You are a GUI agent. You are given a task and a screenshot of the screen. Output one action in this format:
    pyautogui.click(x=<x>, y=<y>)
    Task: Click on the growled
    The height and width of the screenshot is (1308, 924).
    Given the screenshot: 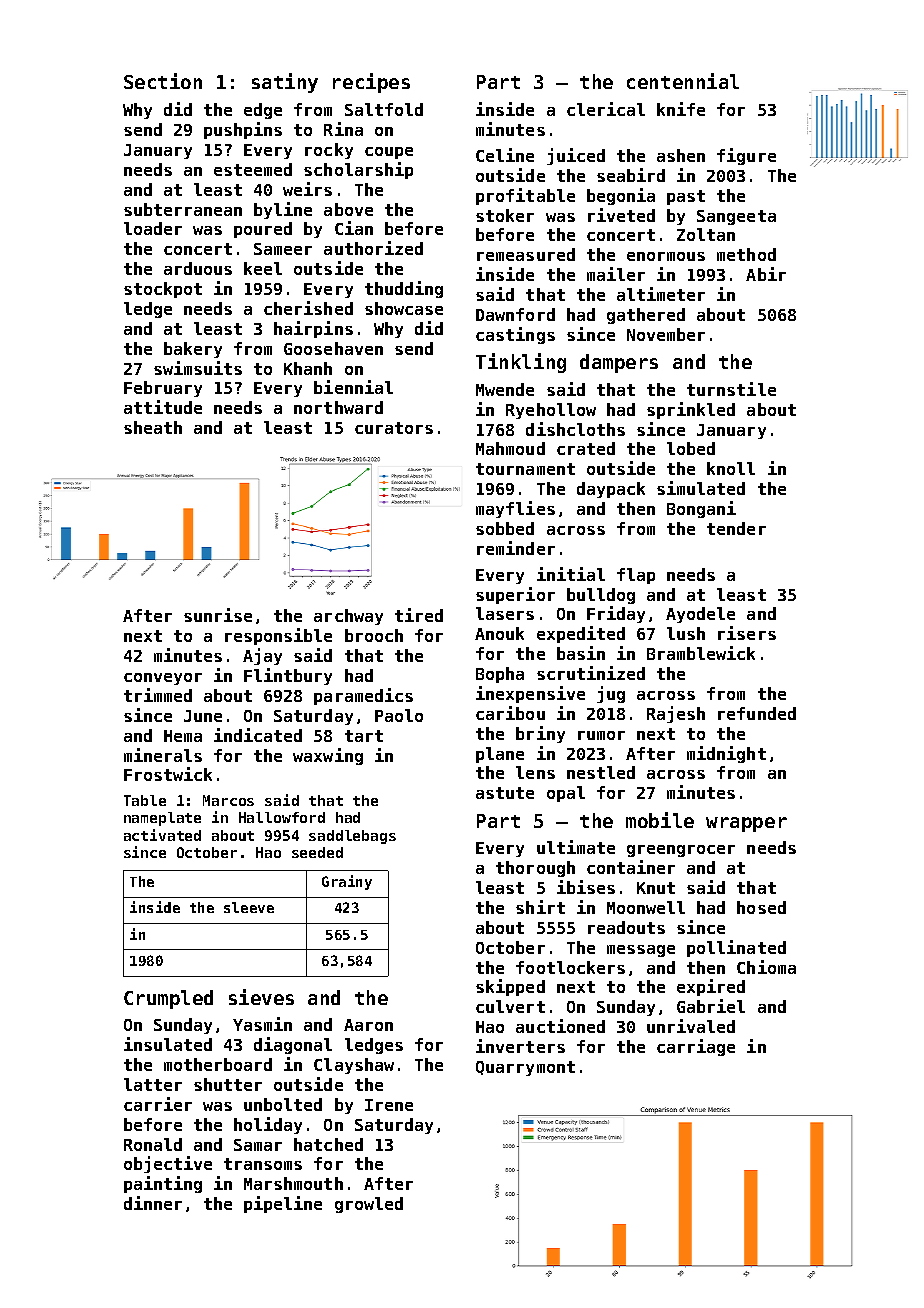 What is the action you would take?
    pyautogui.click(x=369, y=1205)
